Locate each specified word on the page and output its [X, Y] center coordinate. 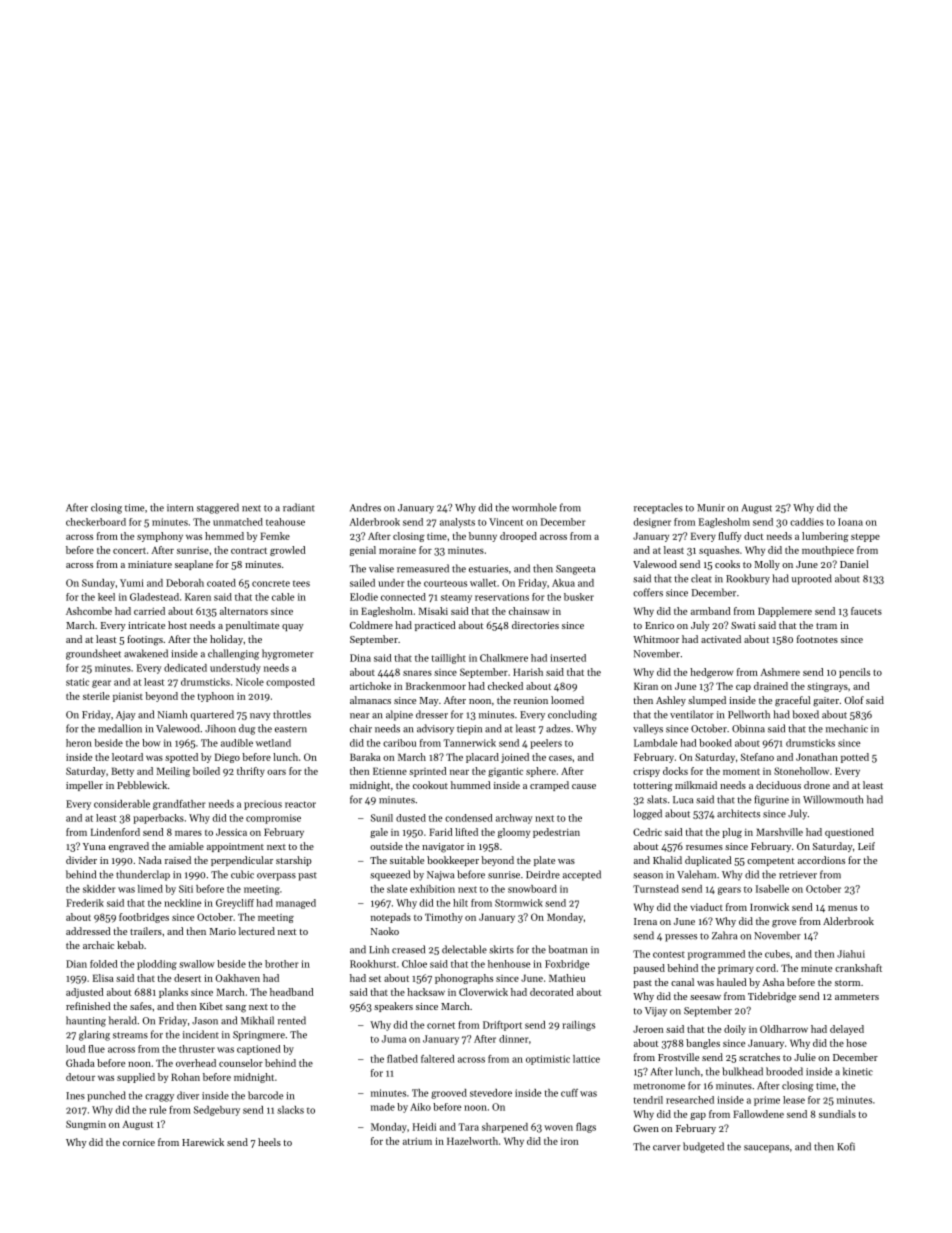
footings [145, 640]
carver [667, 1148]
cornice [139, 1142]
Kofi [846, 1146]
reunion [531, 700]
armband [711, 611]
